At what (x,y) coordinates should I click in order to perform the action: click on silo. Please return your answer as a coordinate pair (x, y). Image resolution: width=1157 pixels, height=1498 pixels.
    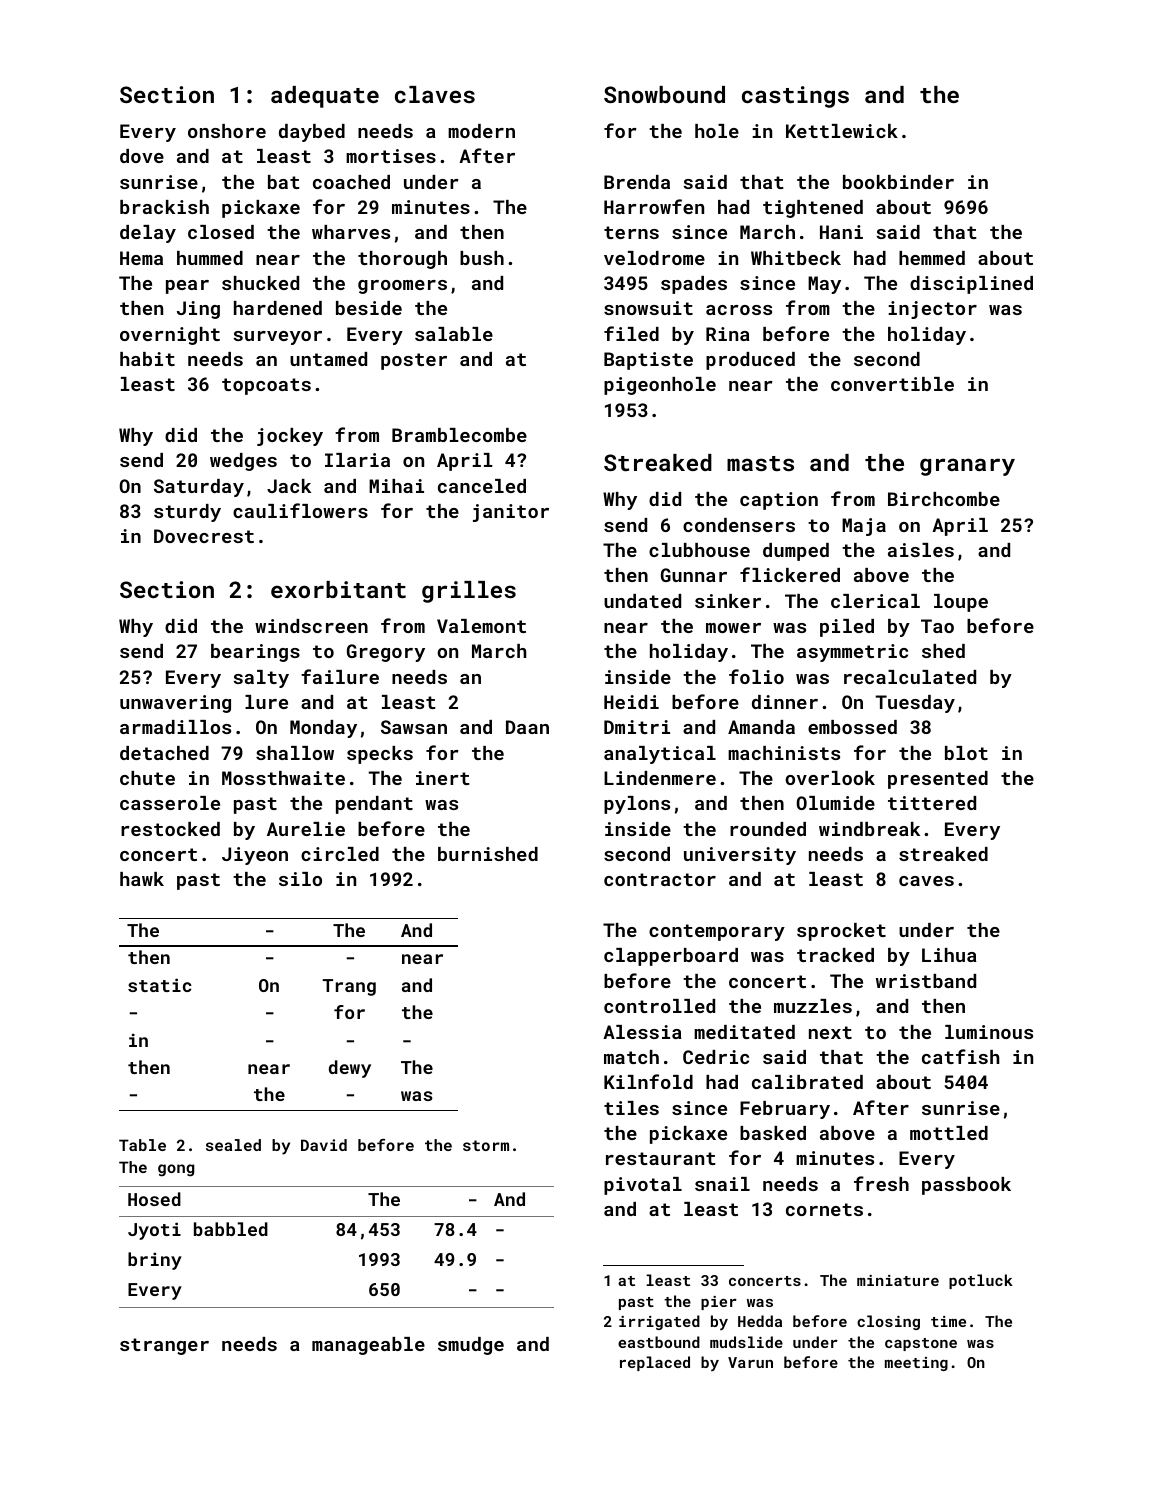
    Looking at the image, I should click on (300, 879).
